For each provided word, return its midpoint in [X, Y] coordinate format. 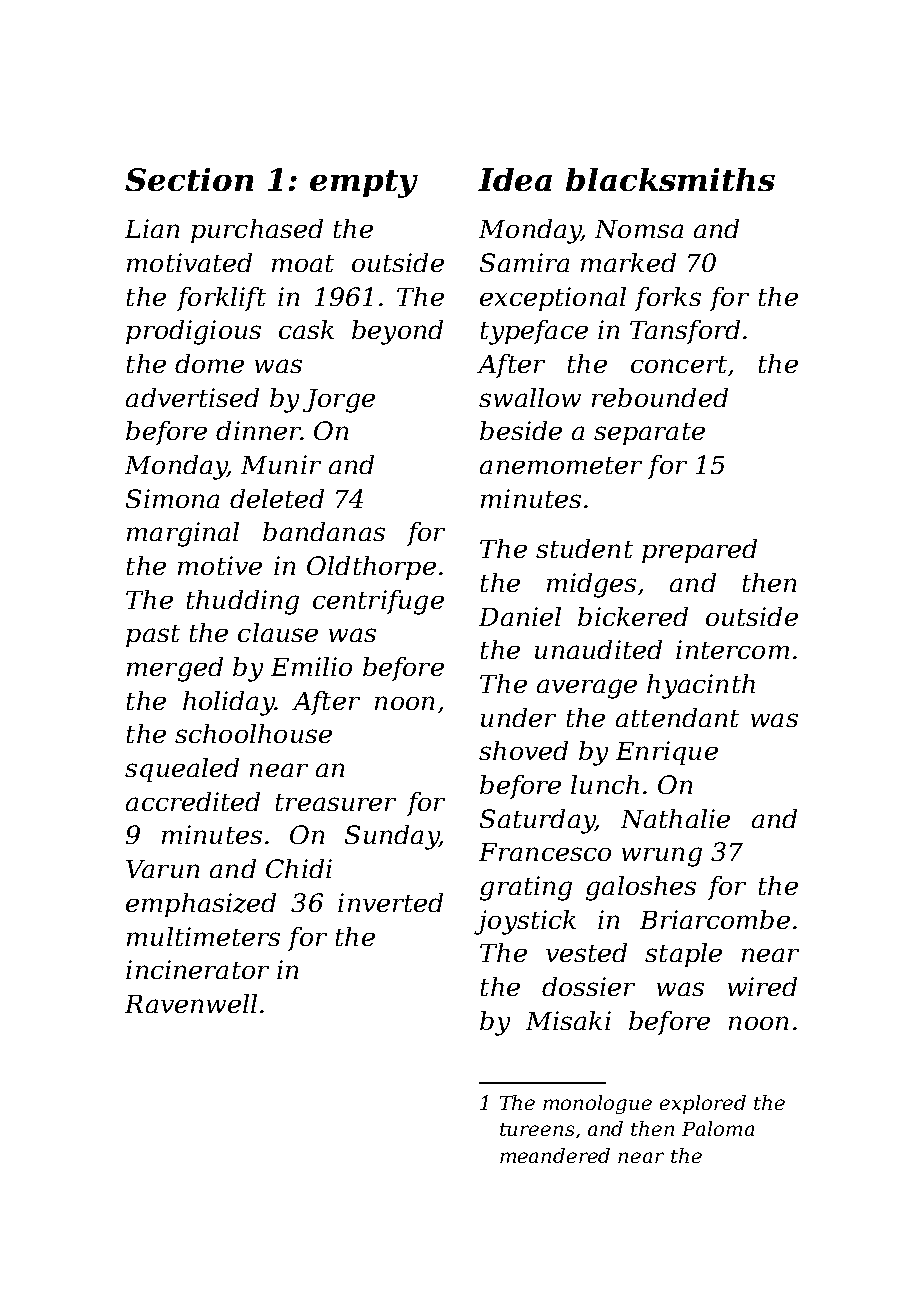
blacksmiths [670, 179]
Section [189, 179]
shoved [523, 750]
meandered [555, 1155]
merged [175, 669]
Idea [515, 179]
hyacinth [701, 686]
